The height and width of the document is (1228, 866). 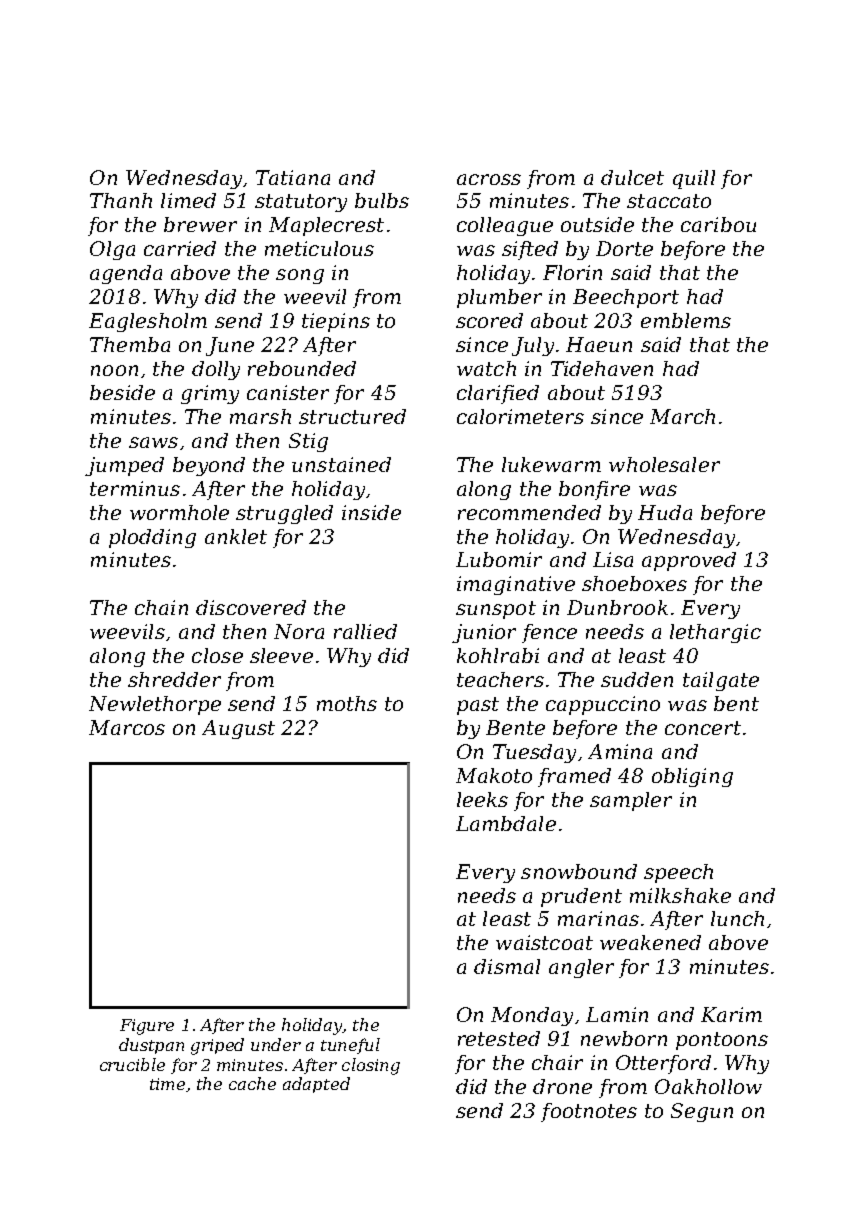 I want to click on Tatiana, so click(x=293, y=177).
